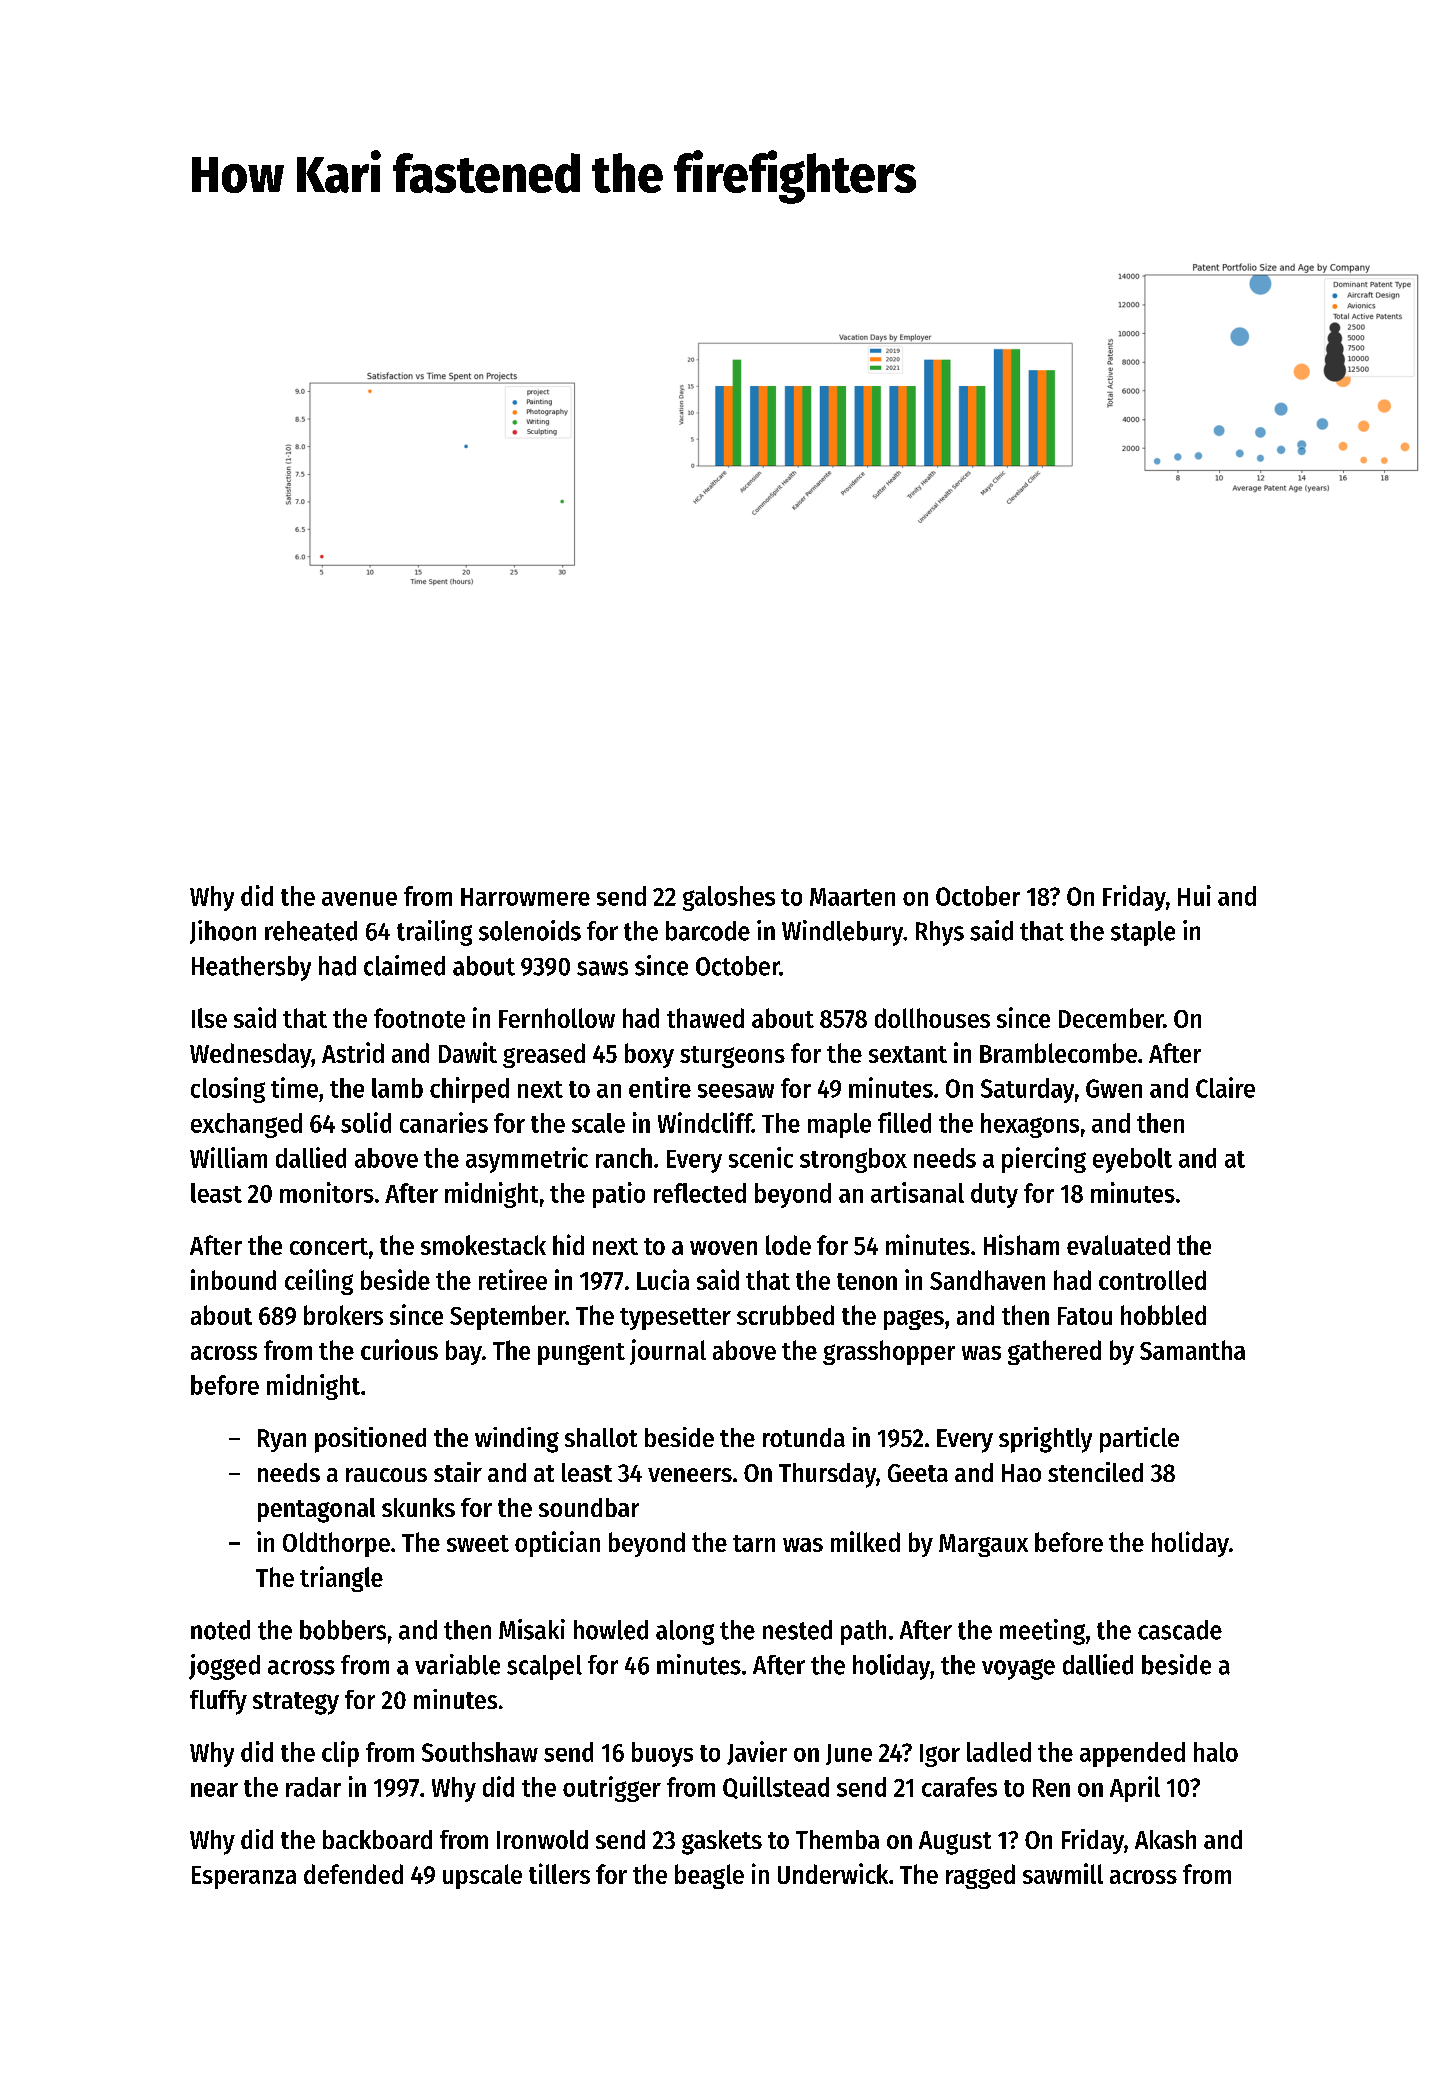  What do you see at coordinates (980, 1876) in the image?
I see `ragged` at bounding box center [980, 1876].
